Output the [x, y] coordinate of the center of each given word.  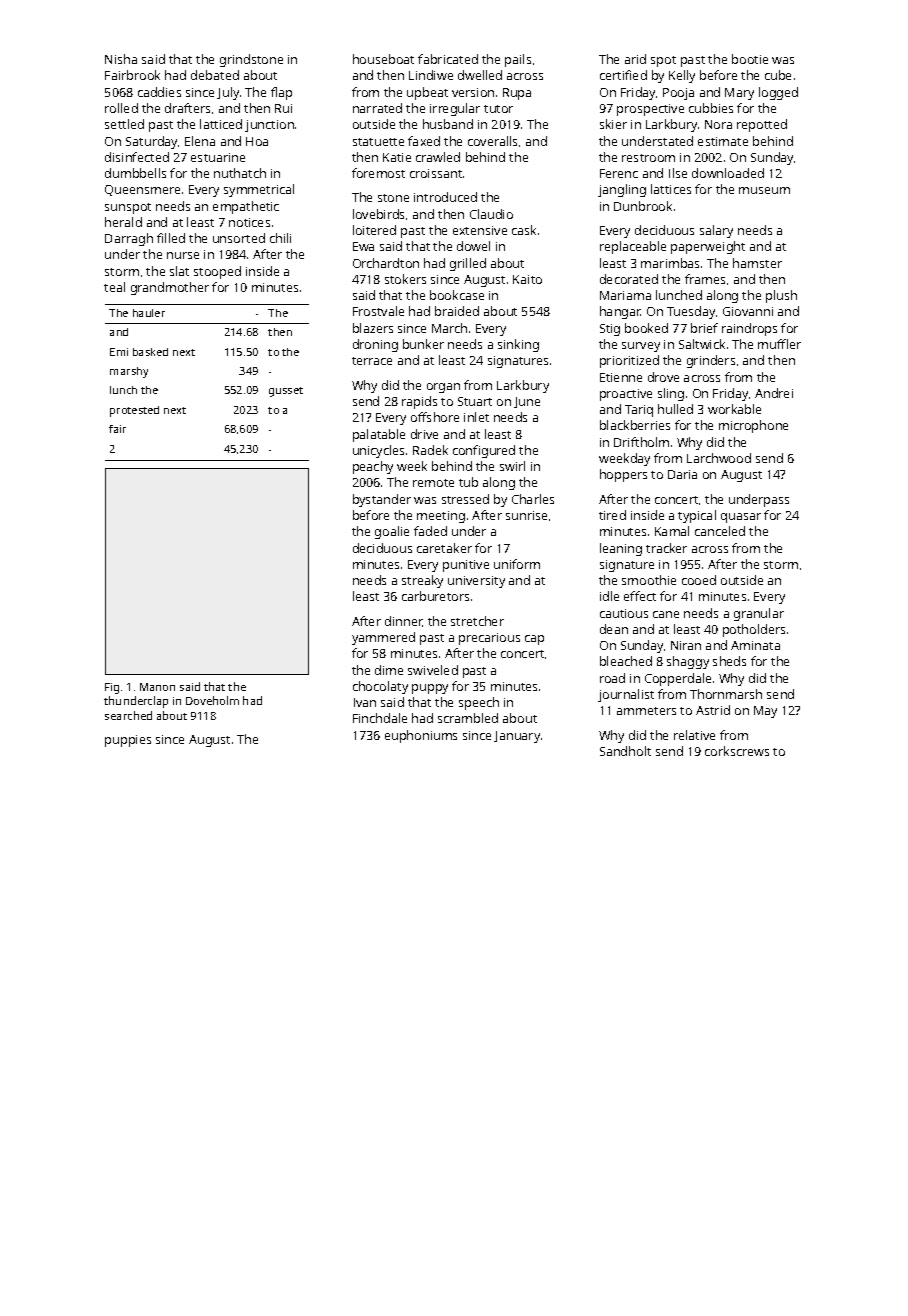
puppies [128, 741]
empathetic [246, 207]
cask [524, 230]
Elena [200, 141]
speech [479, 703]
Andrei [774, 393]
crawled [438, 157]
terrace [372, 361]
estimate [723, 141]
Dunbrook [643, 206]
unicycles [378, 451]
